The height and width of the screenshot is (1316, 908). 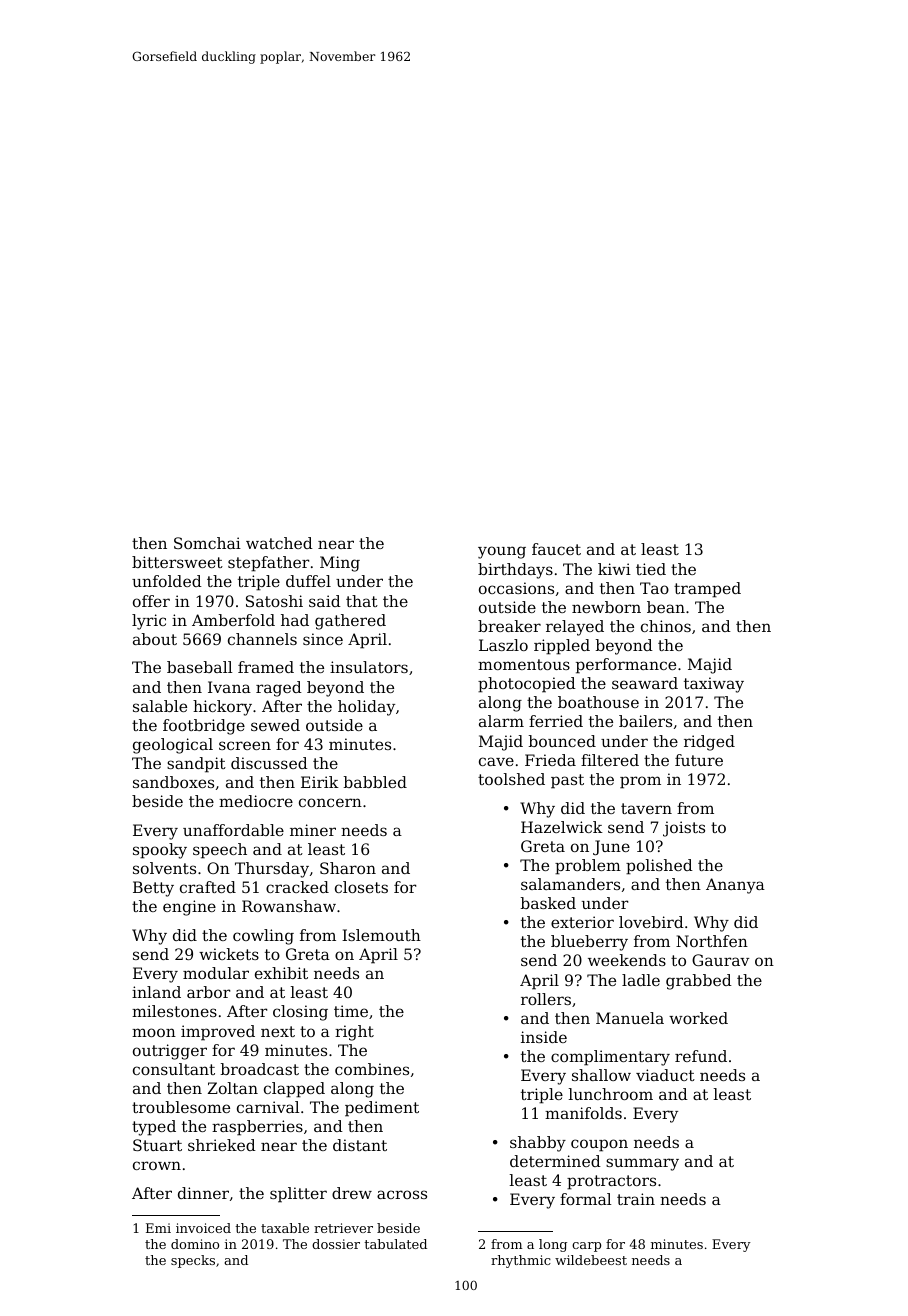 What do you see at coordinates (701, 1056) in the screenshot?
I see `refund` at bounding box center [701, 1056].
